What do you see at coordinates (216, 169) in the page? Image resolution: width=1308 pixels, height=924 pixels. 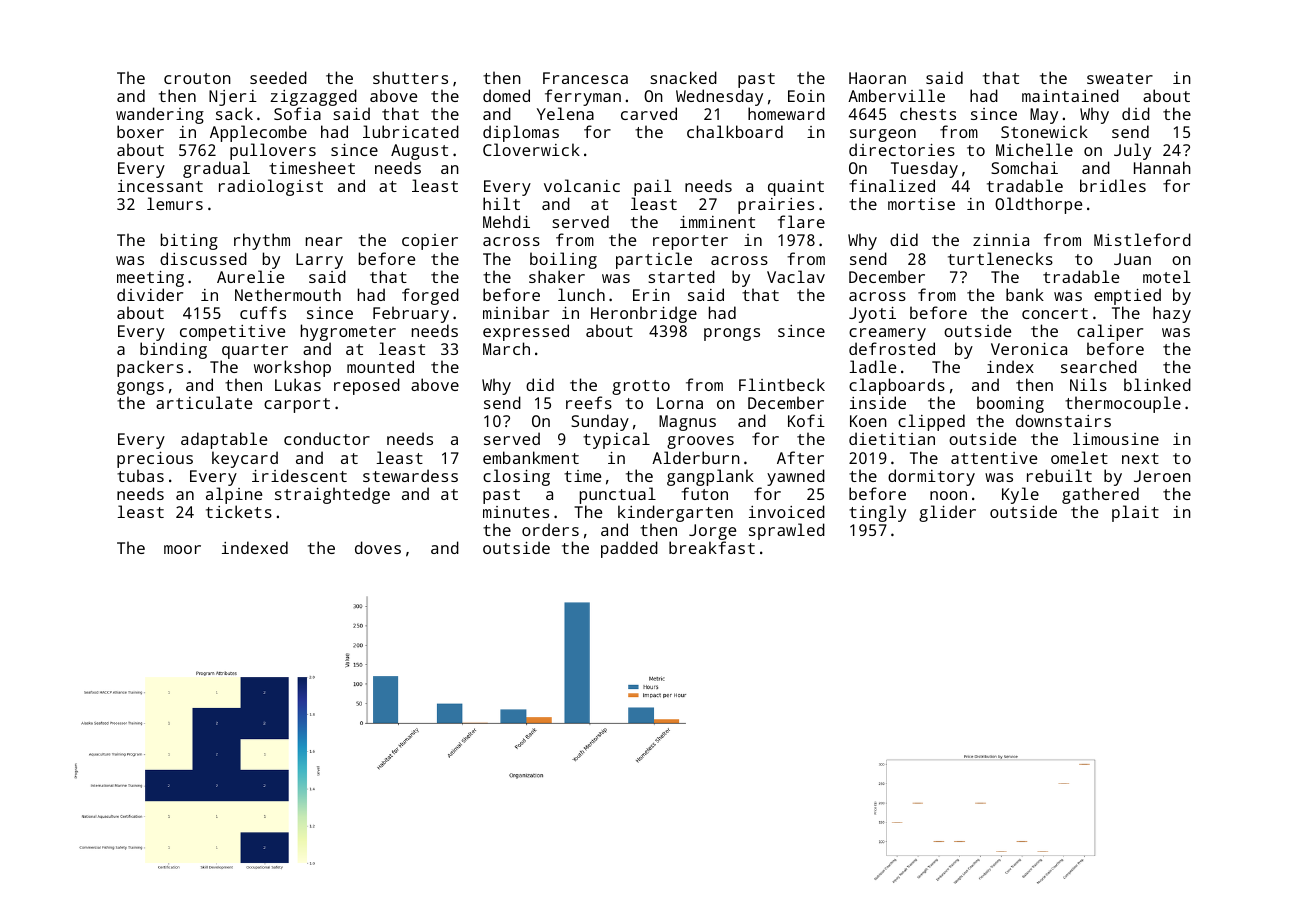 I see `gradual` at bounding box center [216, 169].
